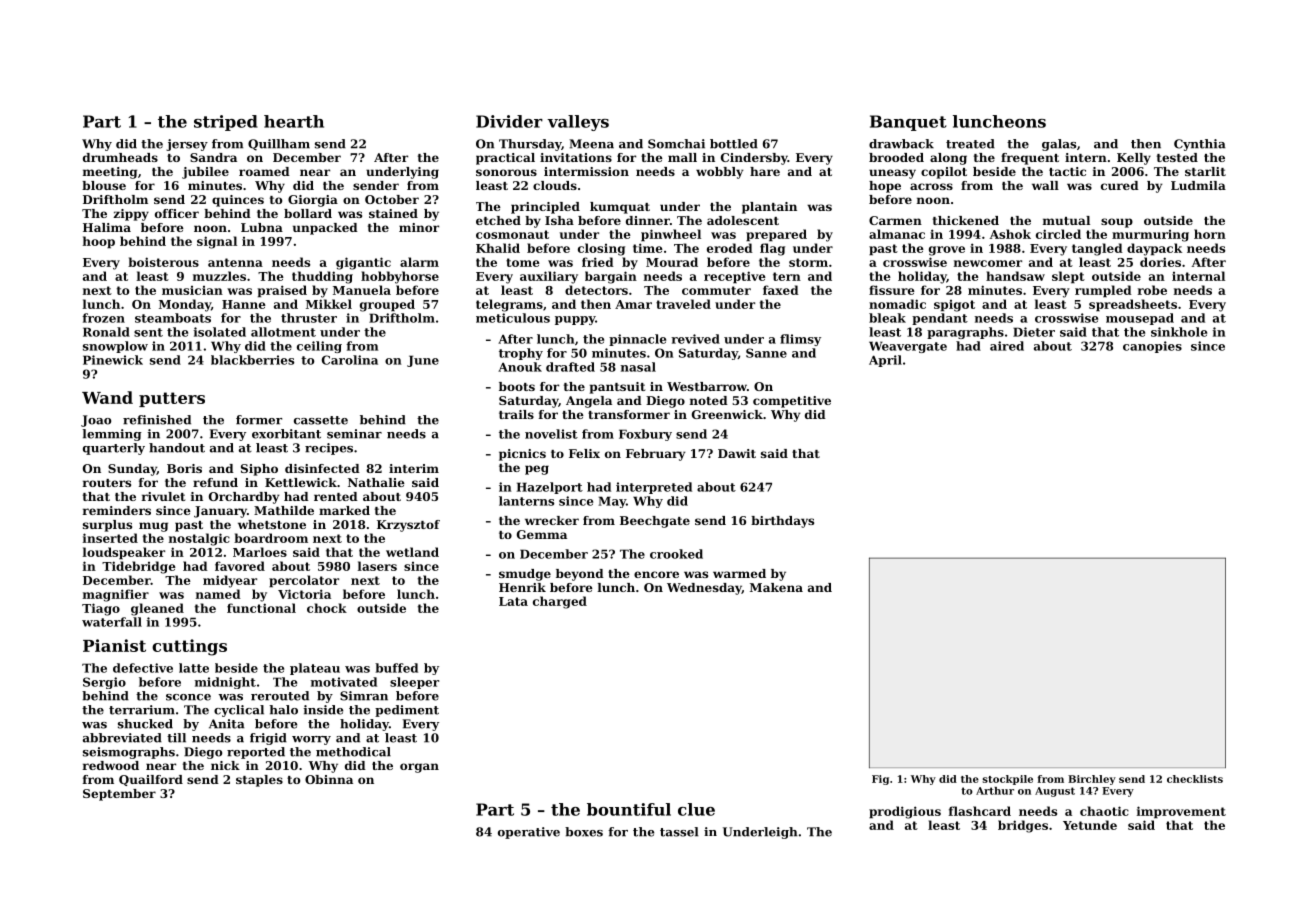 The height and width of the document is (924, 1308). Describe the element at coordinates (107, 483) in the document. I see `routers` at that location.
